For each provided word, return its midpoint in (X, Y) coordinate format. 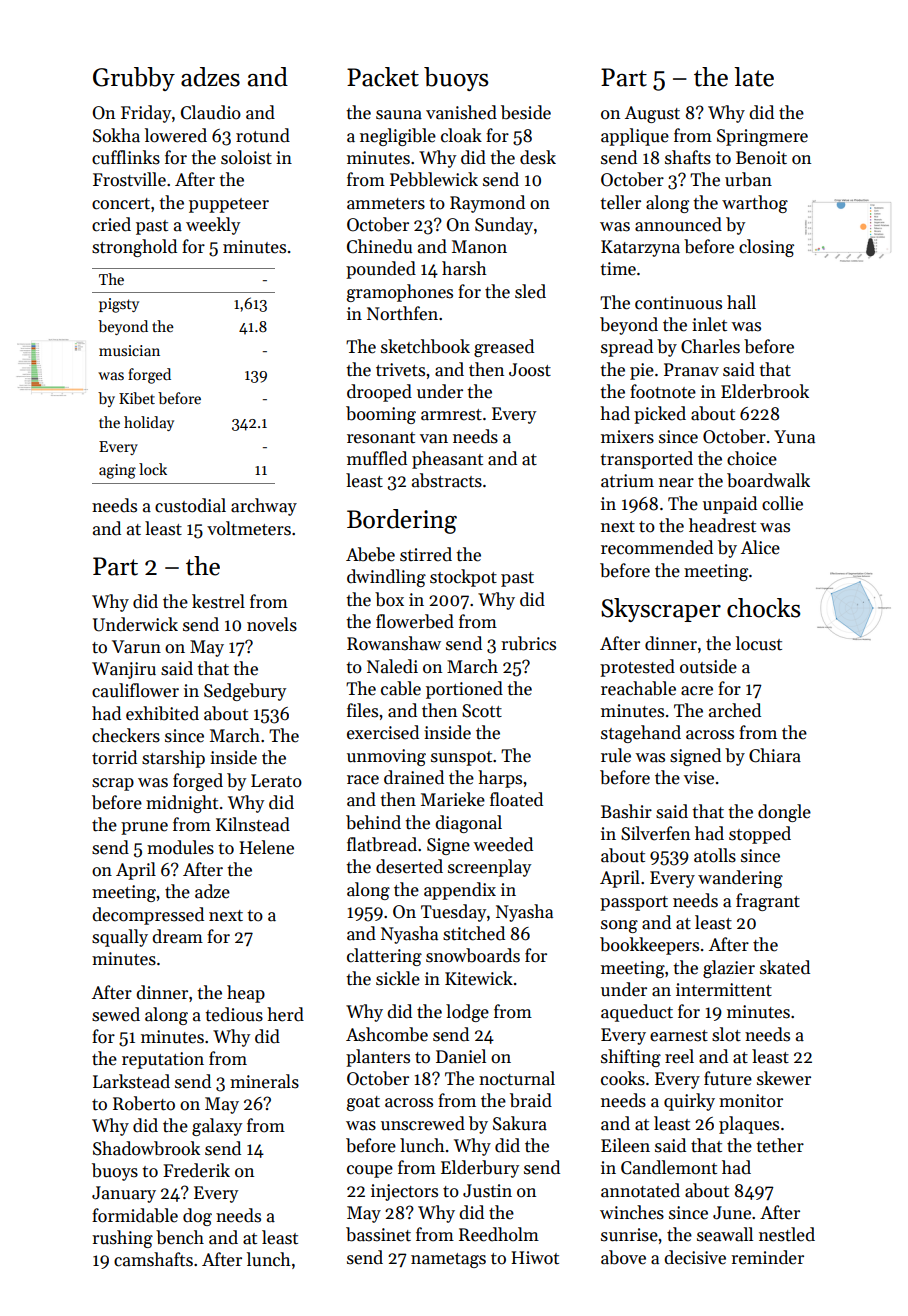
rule (616, 755)
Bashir (626, 811)
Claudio (211, 112)
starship (173, 759)
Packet (383, 77)
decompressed (148, 916)
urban (748, 179)
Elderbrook (765, 391)
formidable (135, 1215)
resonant (381, 438)
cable (401, 688)
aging (117, 471)
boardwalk (768, 480)
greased (504, 348)
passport (634, 903)
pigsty (119, 305)
